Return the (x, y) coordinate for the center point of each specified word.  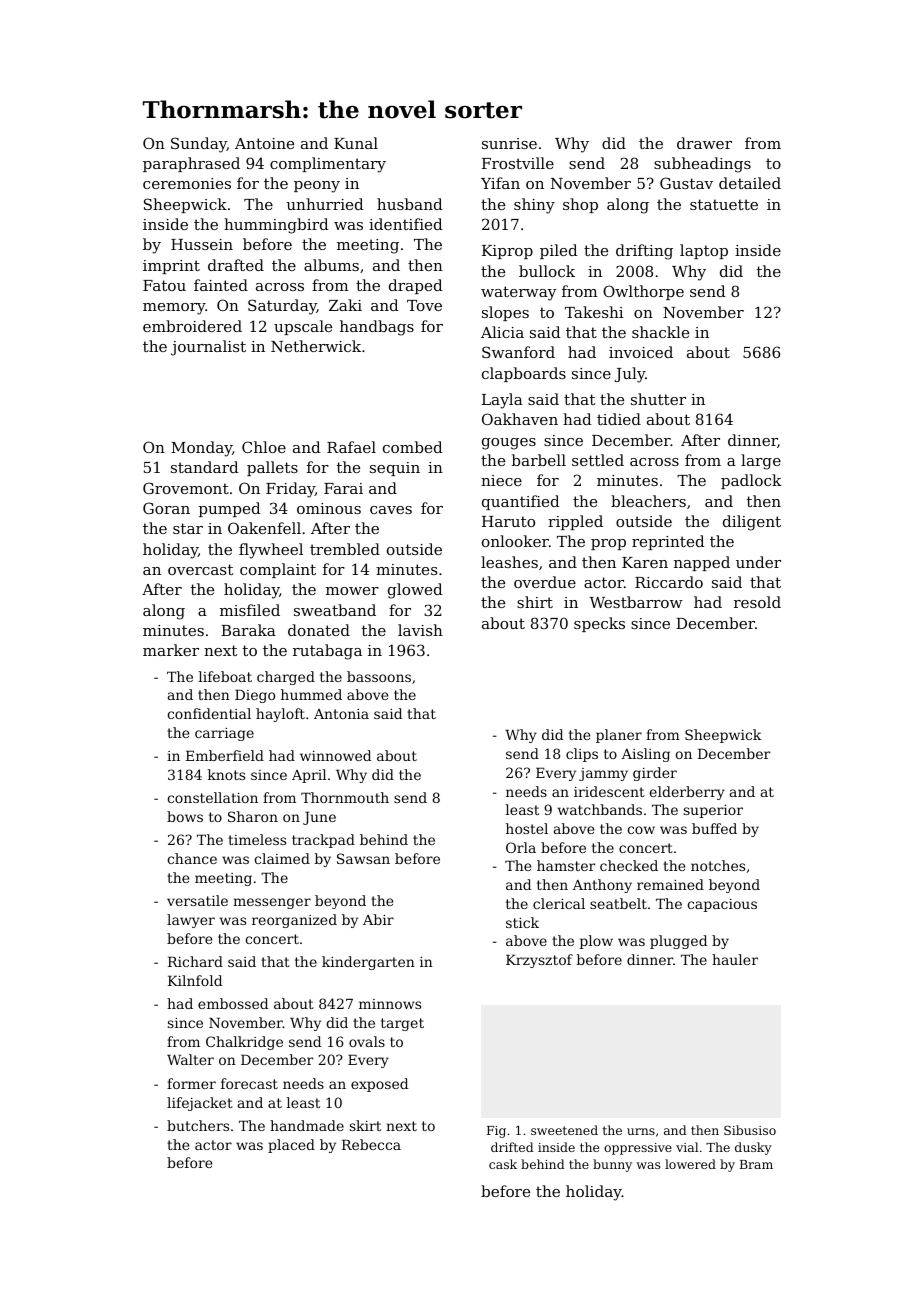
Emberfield (225, 755)
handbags (377, 328)
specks (599, 624)
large (761, 462)
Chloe (264, 447)
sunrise (509, 143)
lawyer (191, 921)
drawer (704, 143)
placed (291, 1146)
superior (713, 811)
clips (582, 755)
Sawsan (363, 858)
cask (503, 1164)
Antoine (264, 143)
